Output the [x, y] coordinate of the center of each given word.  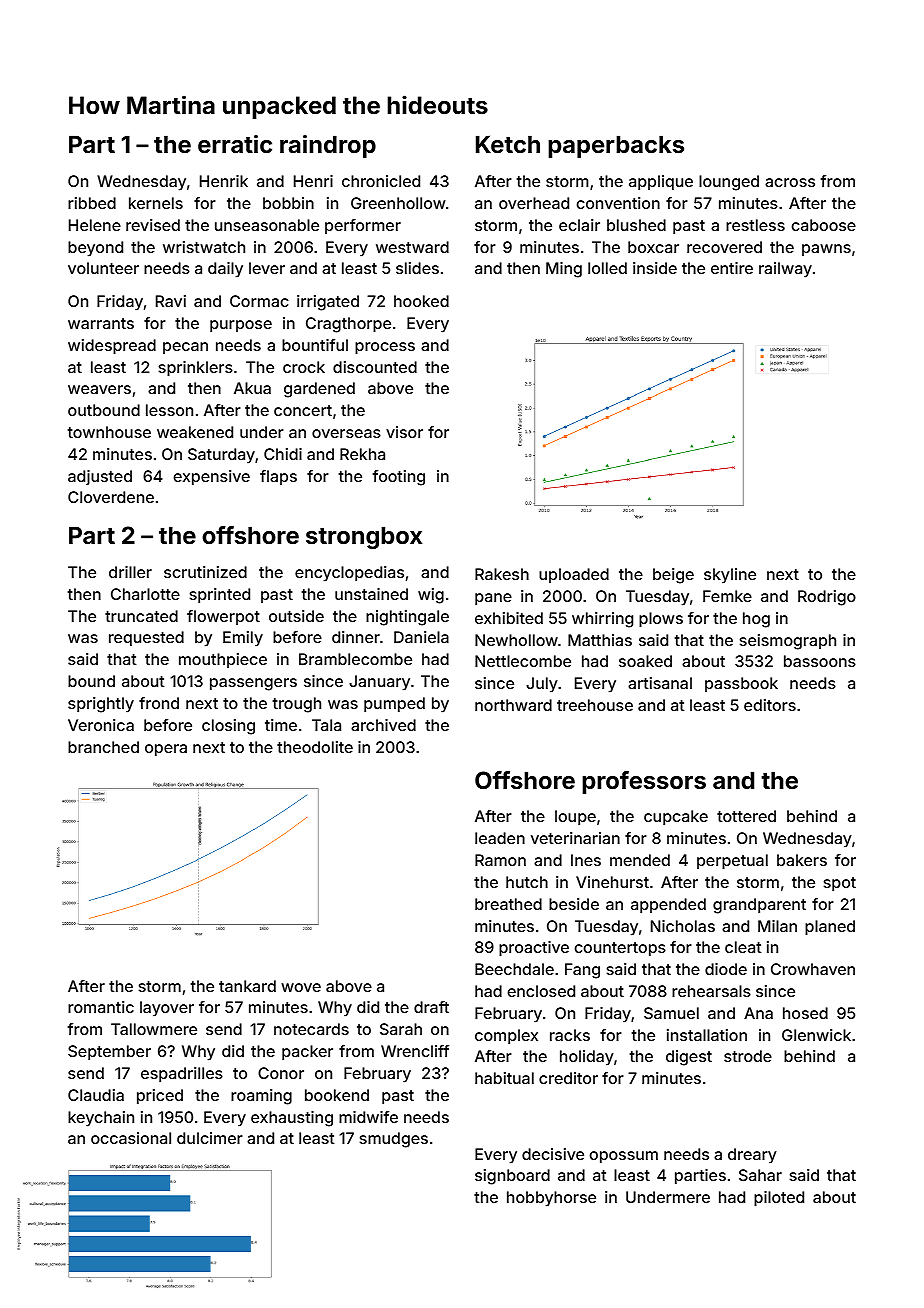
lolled [607, 268]
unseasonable [267, 225]
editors [770, 705]
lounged [729, 183]
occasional [131, 1138]
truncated [141, 616]
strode [748, 1056]
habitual [504, 1078]
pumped [394, 705]
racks [570, 1035]
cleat [743, 947]
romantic [101, 1007]
